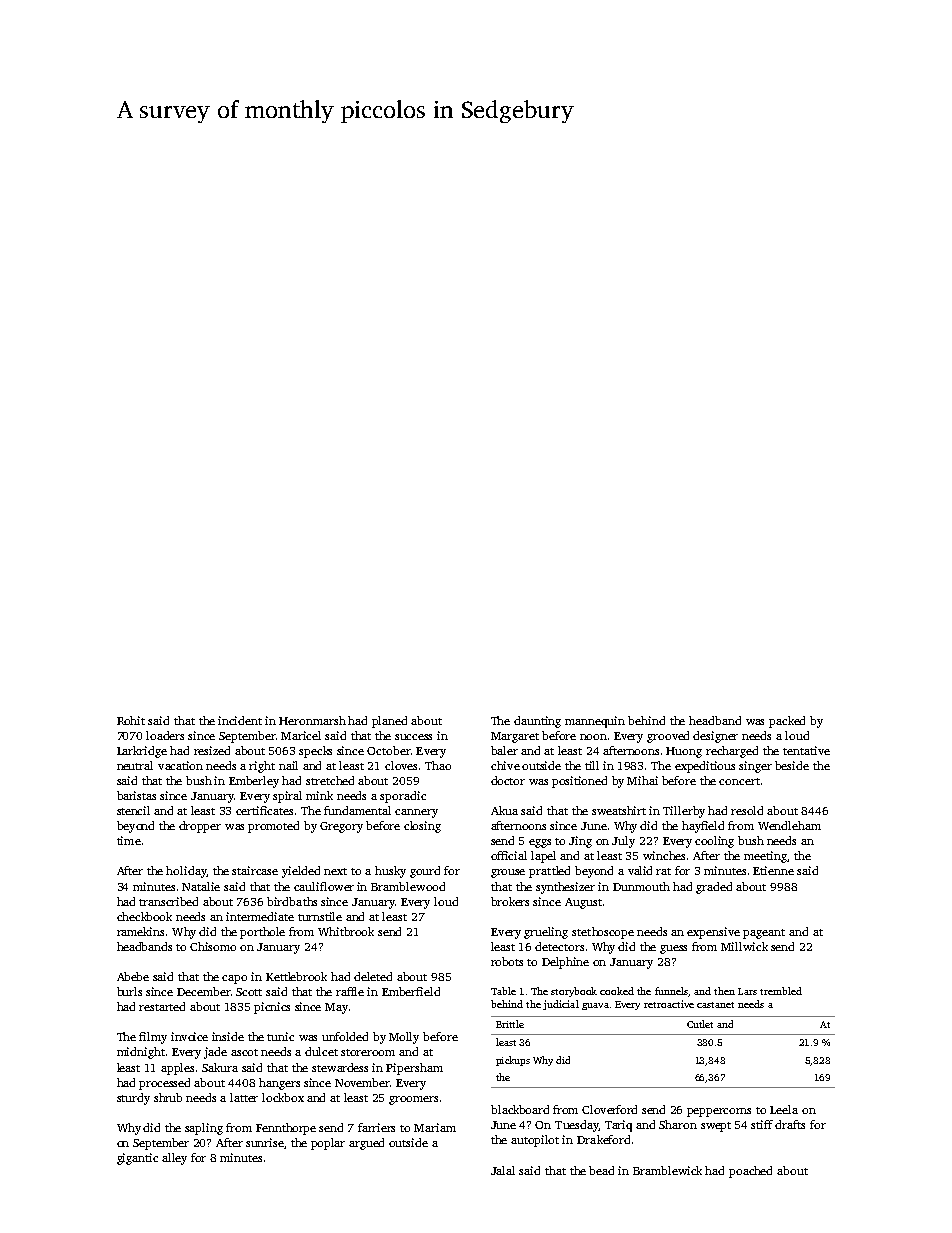 The height and width of the image is (1233, 952). Describe the element at coordinates (137, 1159) in the image. I see `gigantic` at that location.
